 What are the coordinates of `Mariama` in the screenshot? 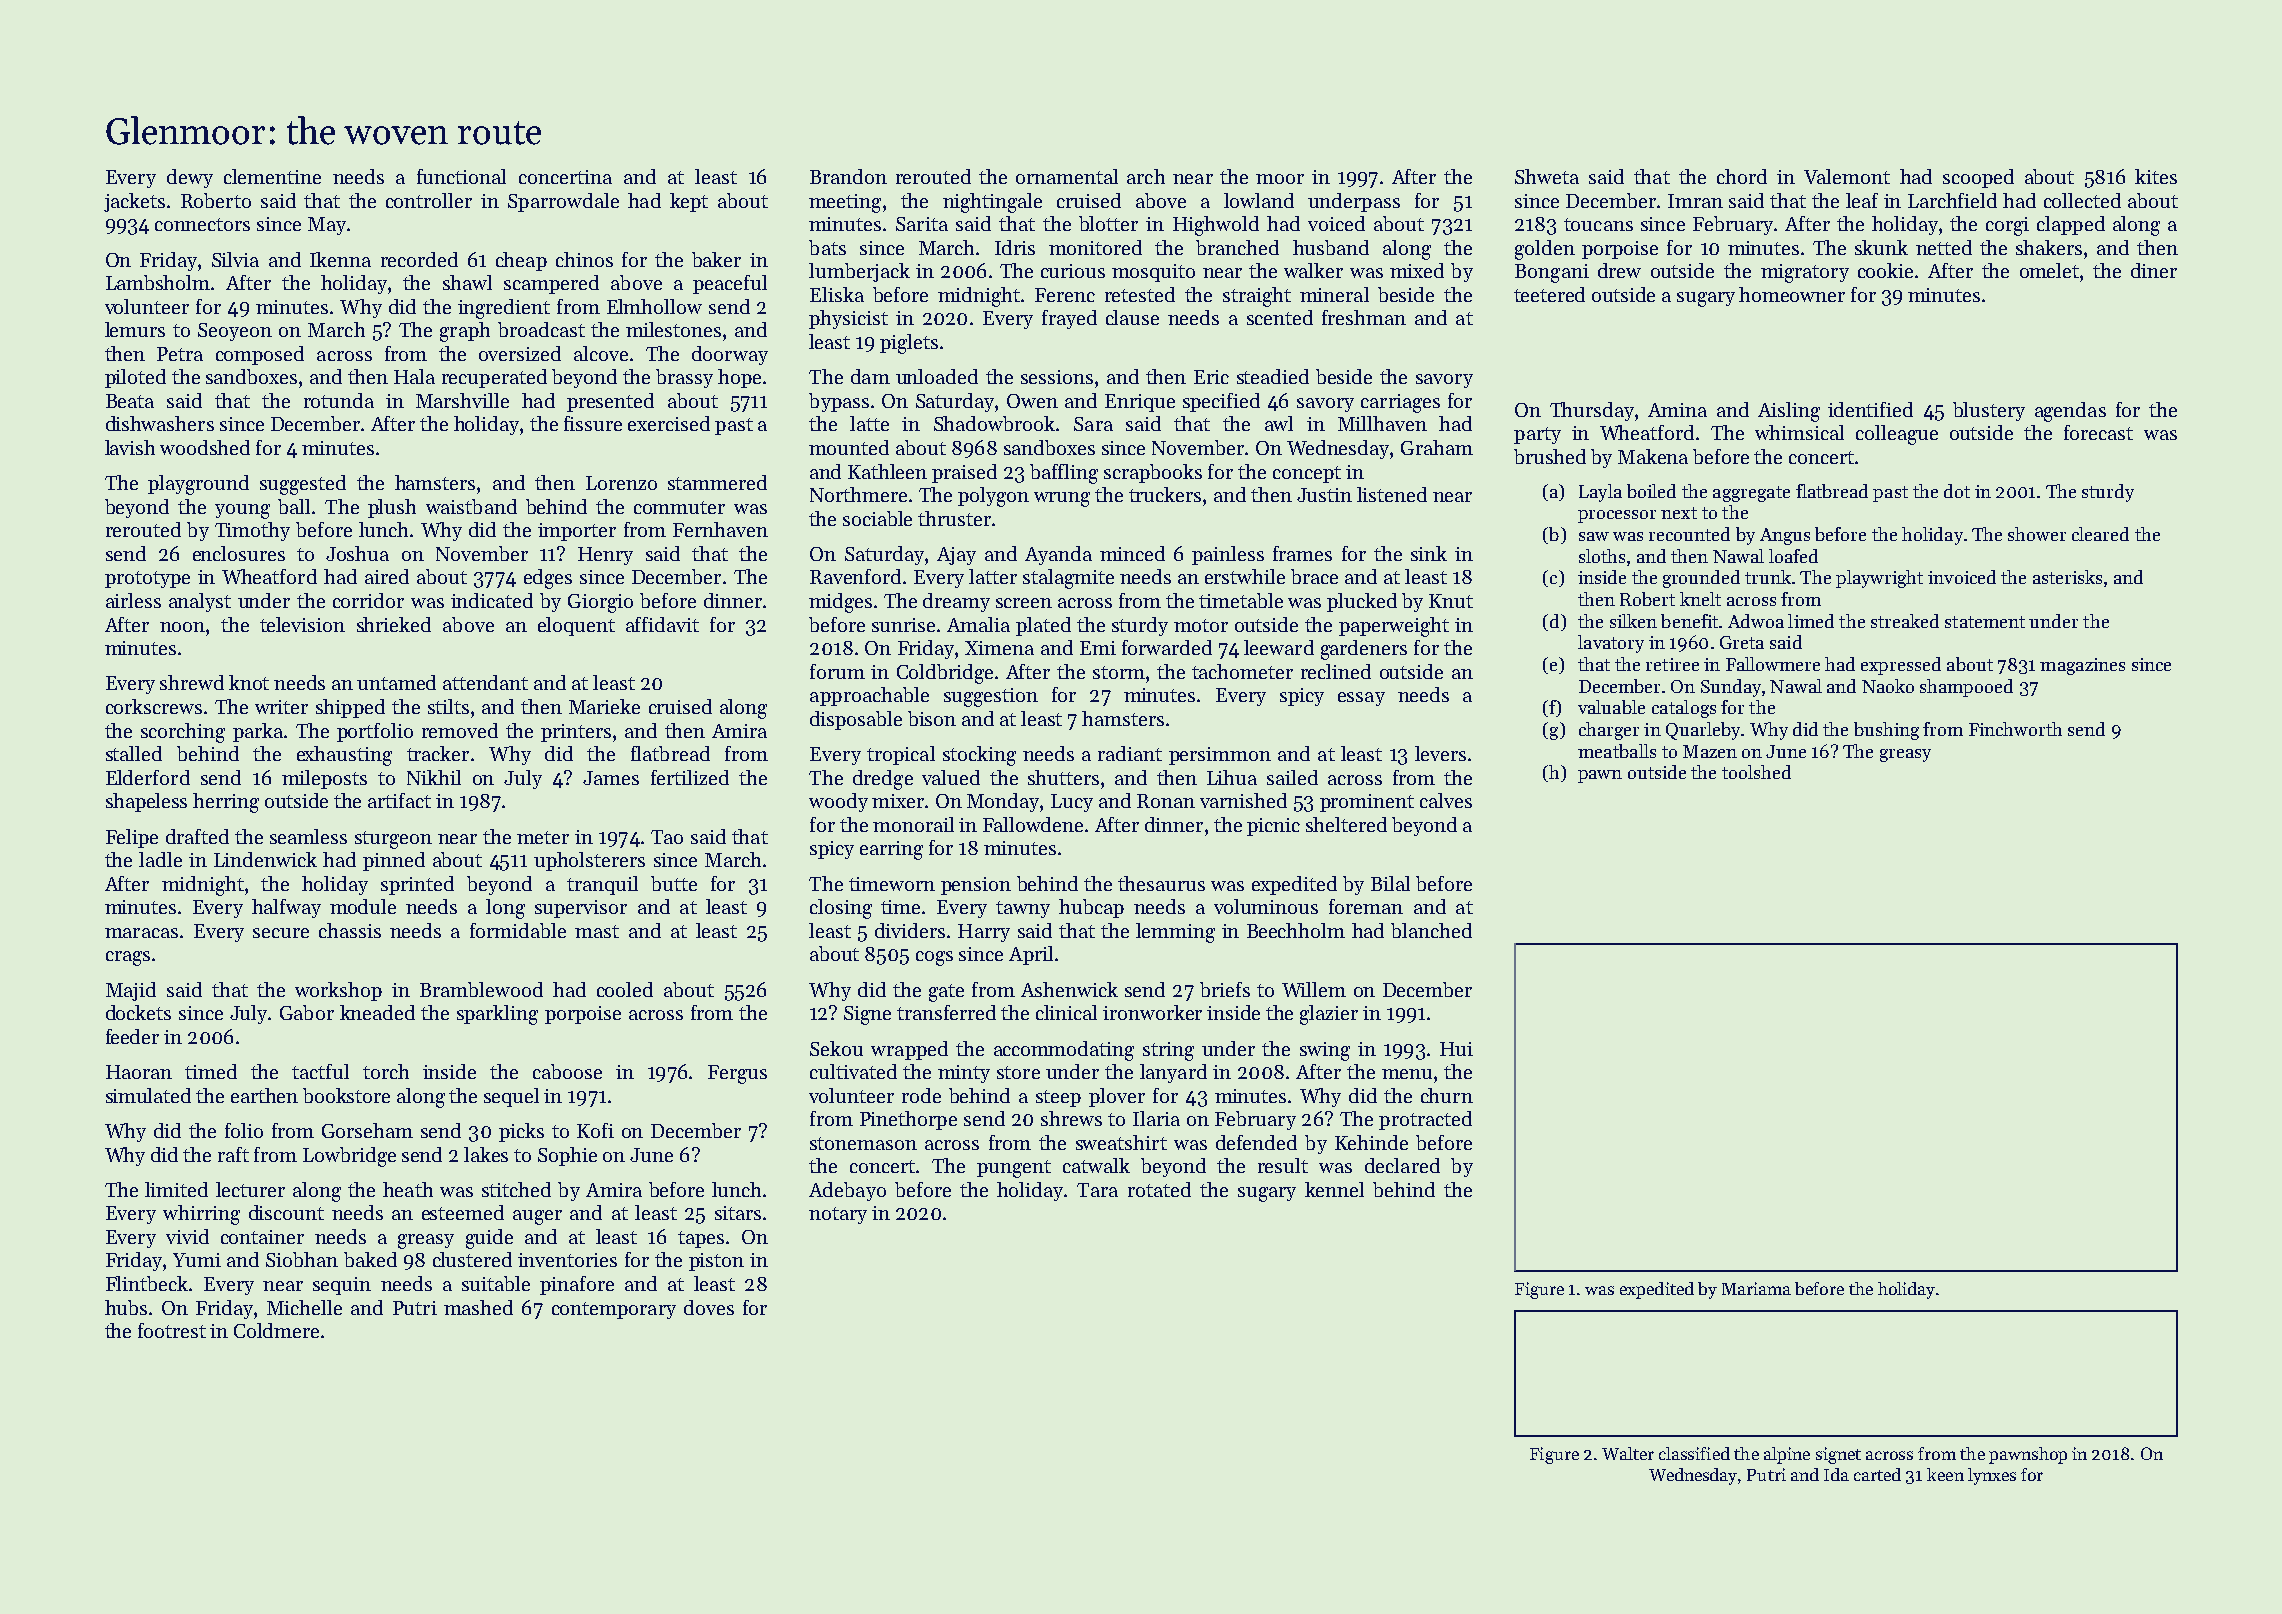 It's located at (1756, 1288).
